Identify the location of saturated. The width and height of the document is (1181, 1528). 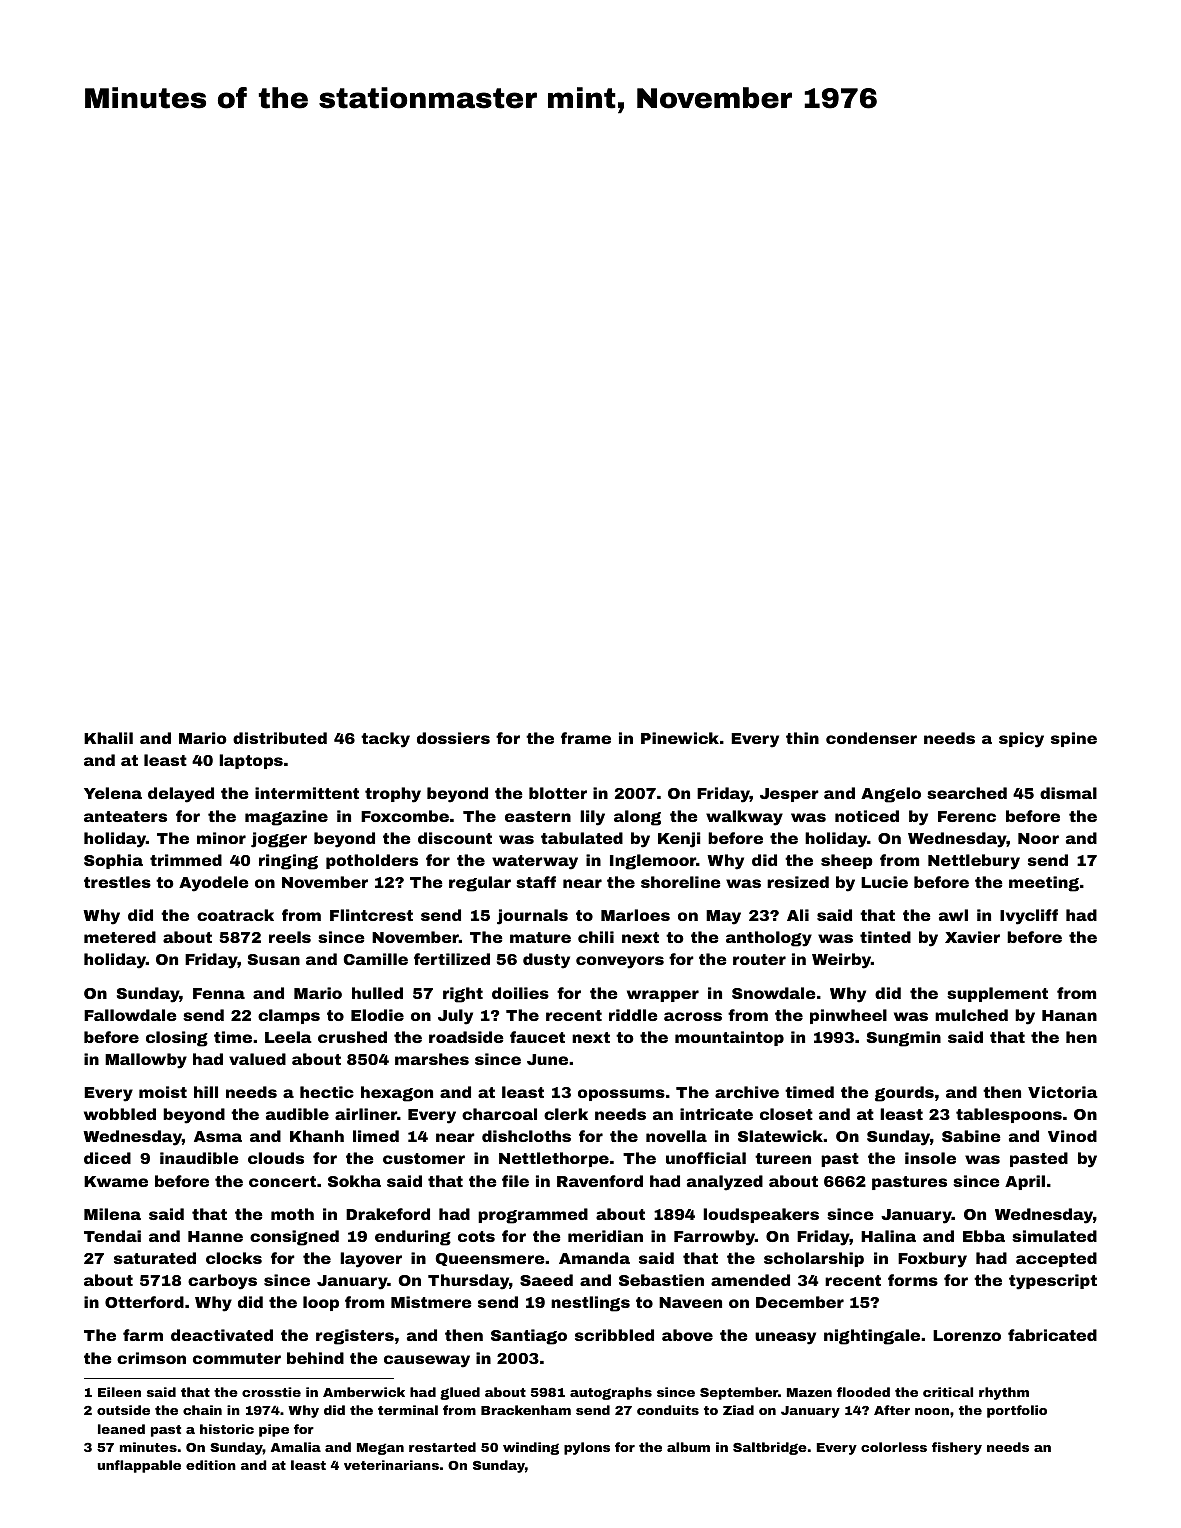
(155, 1258).
